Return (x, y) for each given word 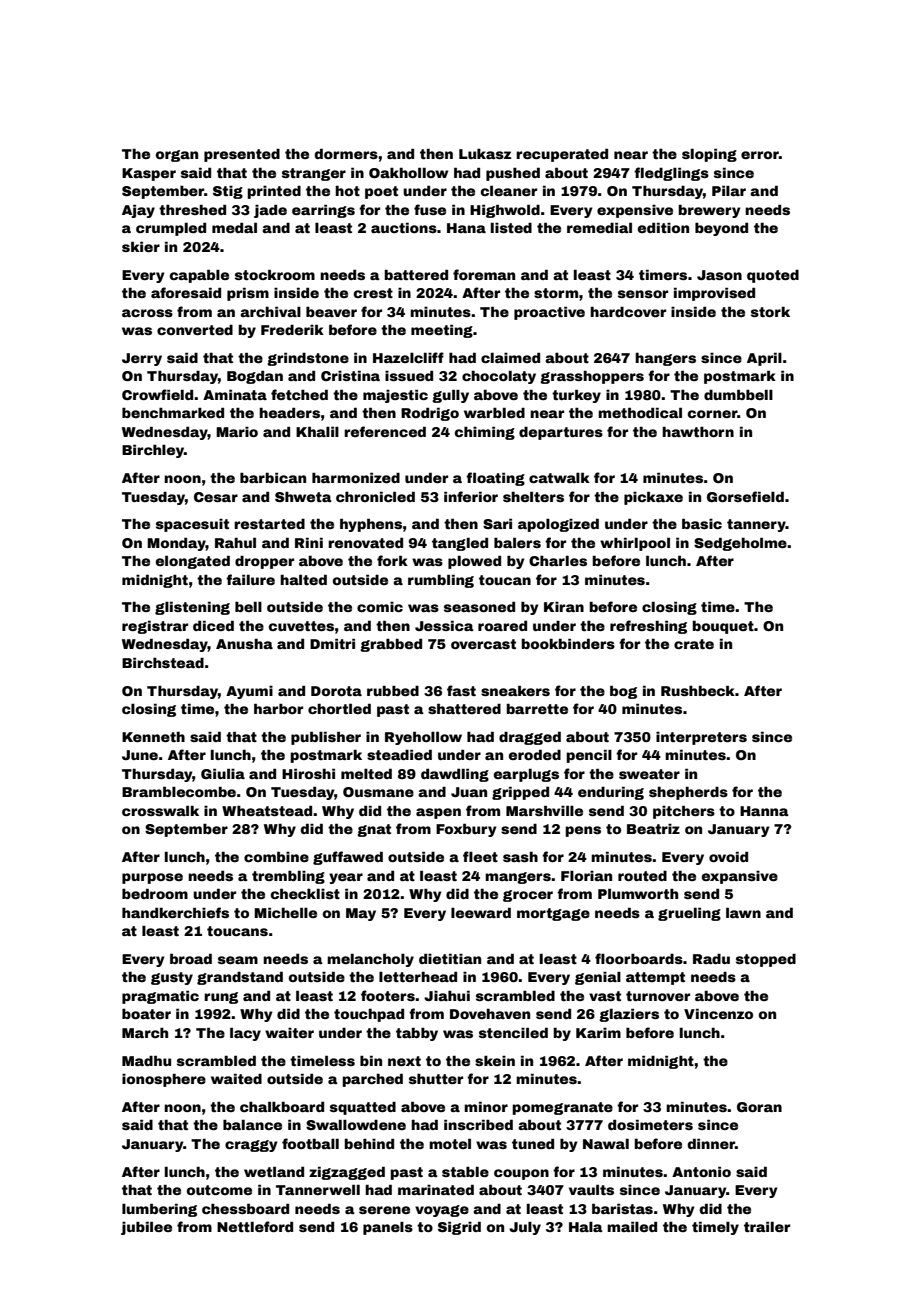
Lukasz (485, 154)
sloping (709, 155)
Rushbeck (698, 690)
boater (146, 1014)
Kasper (149, 174)
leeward (481, 912)
